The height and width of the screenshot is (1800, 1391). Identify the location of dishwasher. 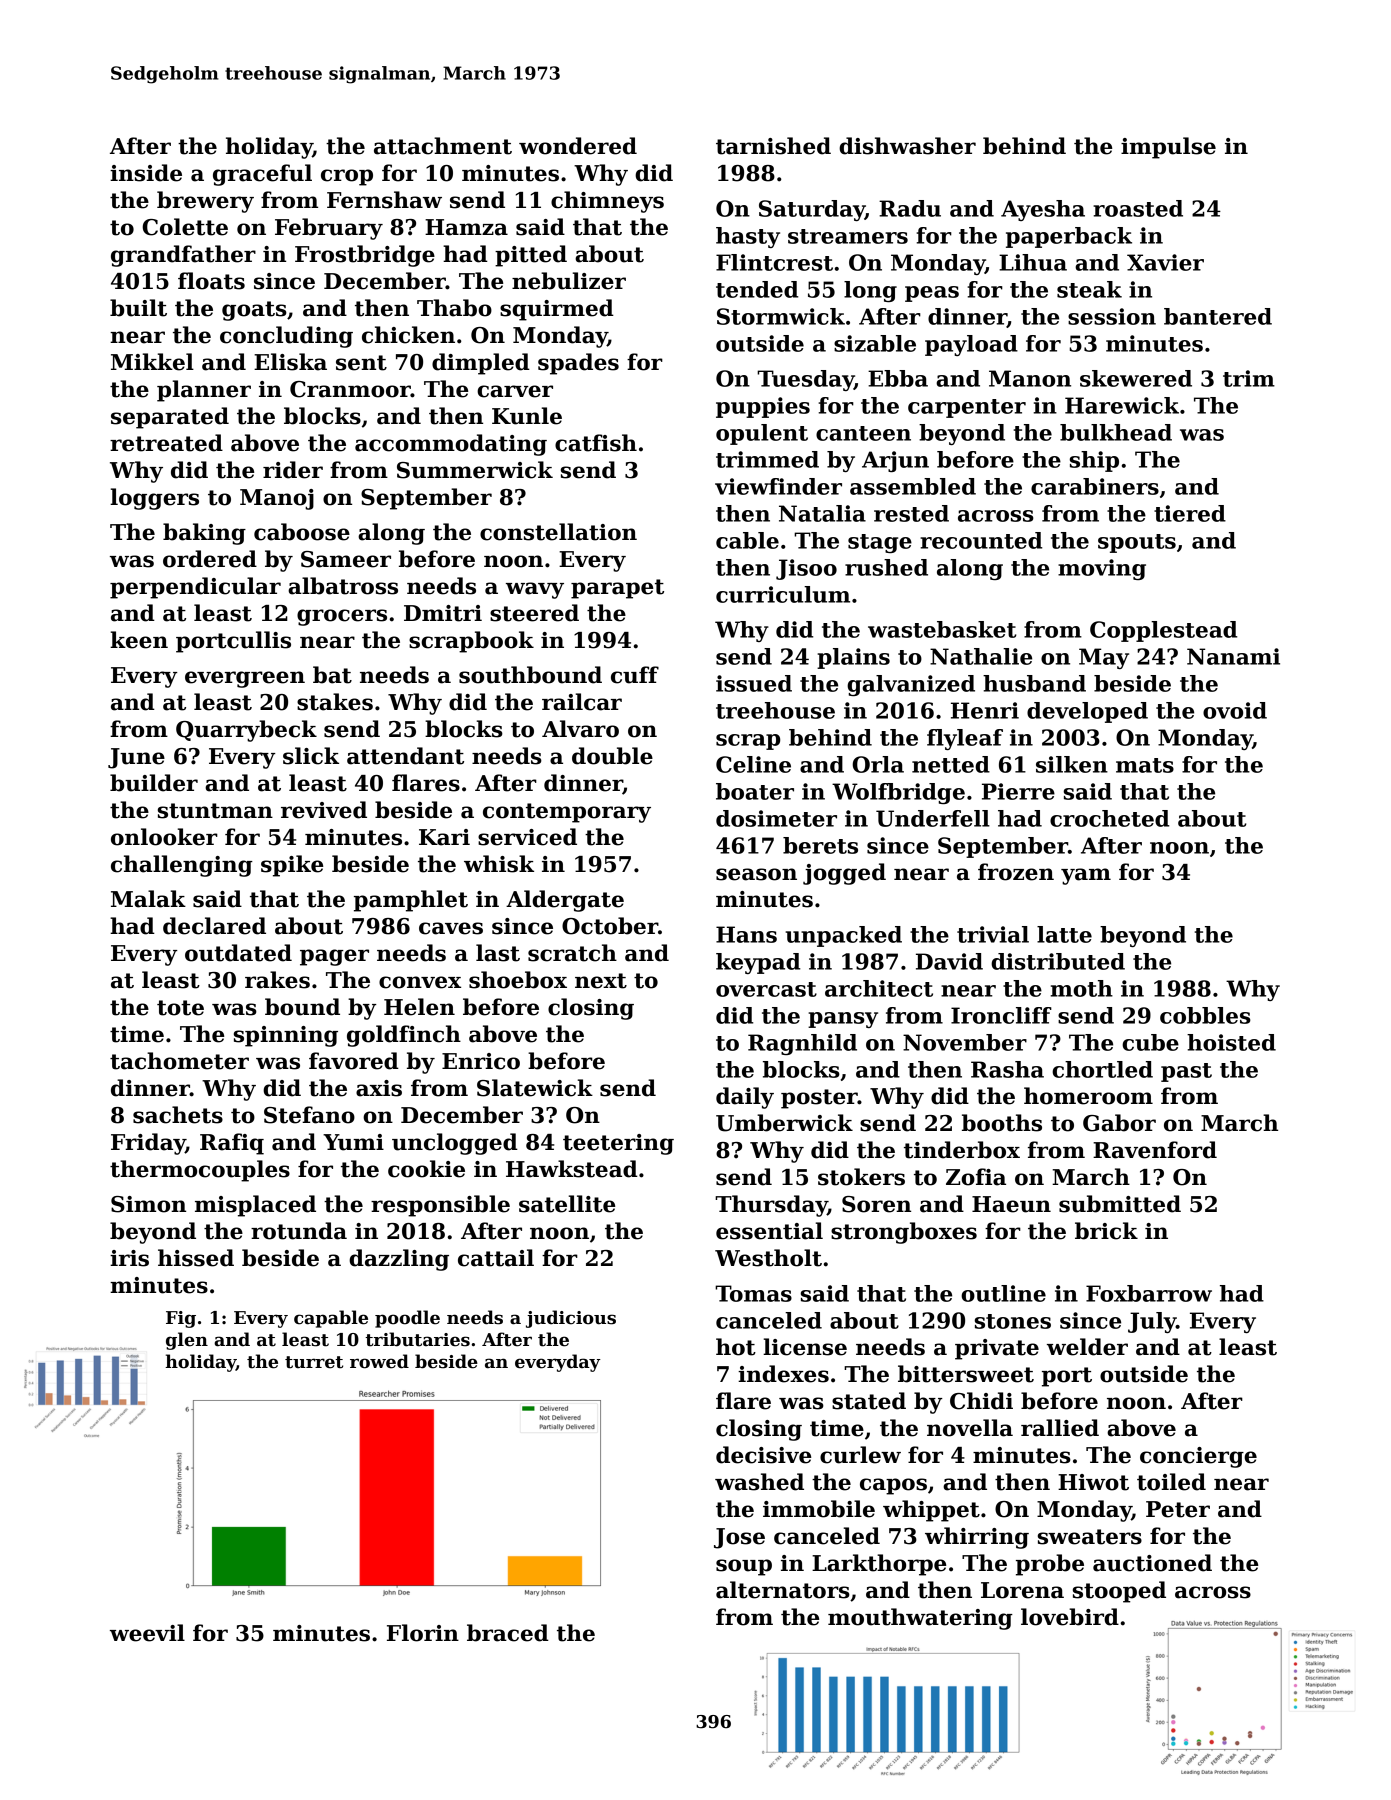
(907, 146).
